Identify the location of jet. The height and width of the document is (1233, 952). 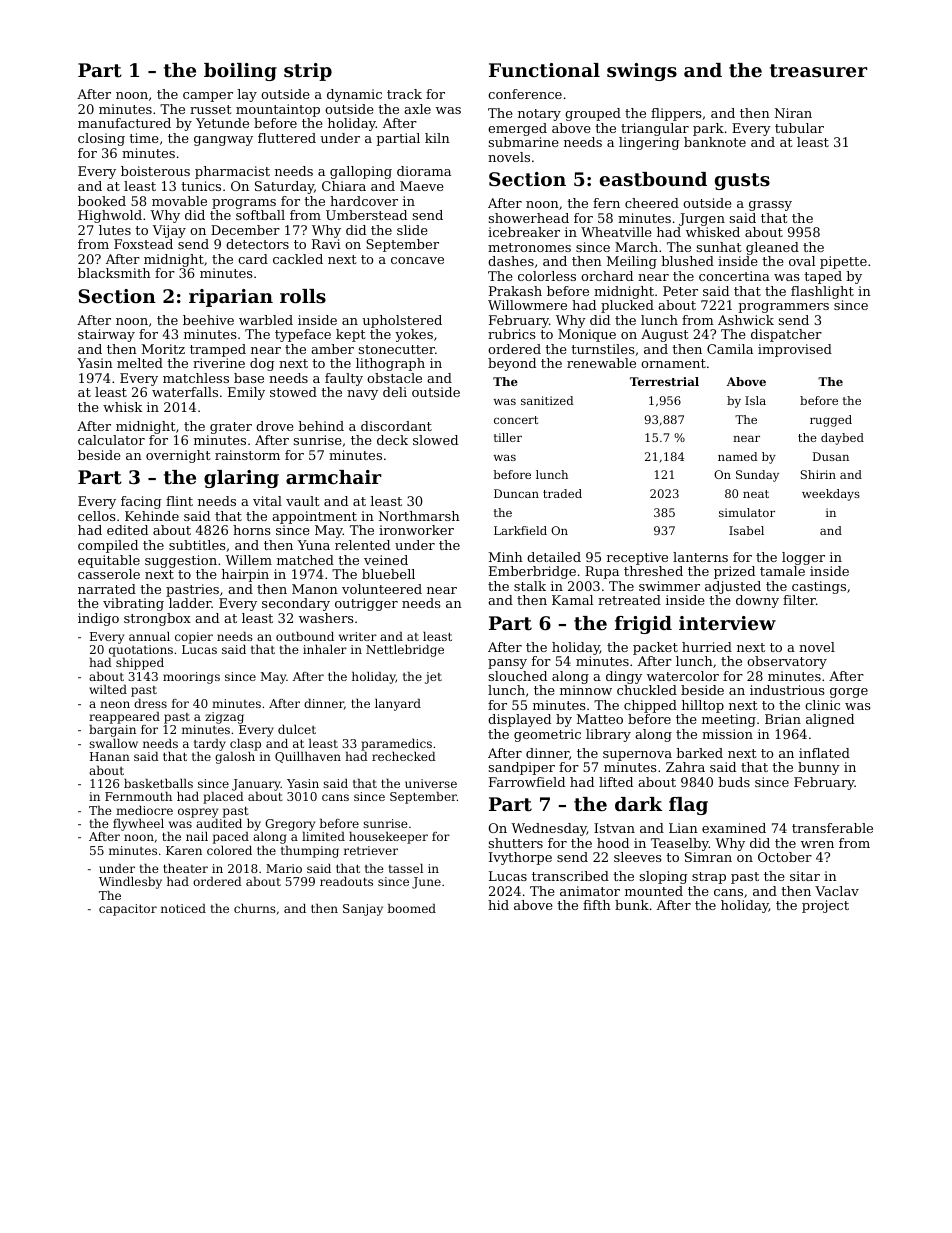
(433, 678).
